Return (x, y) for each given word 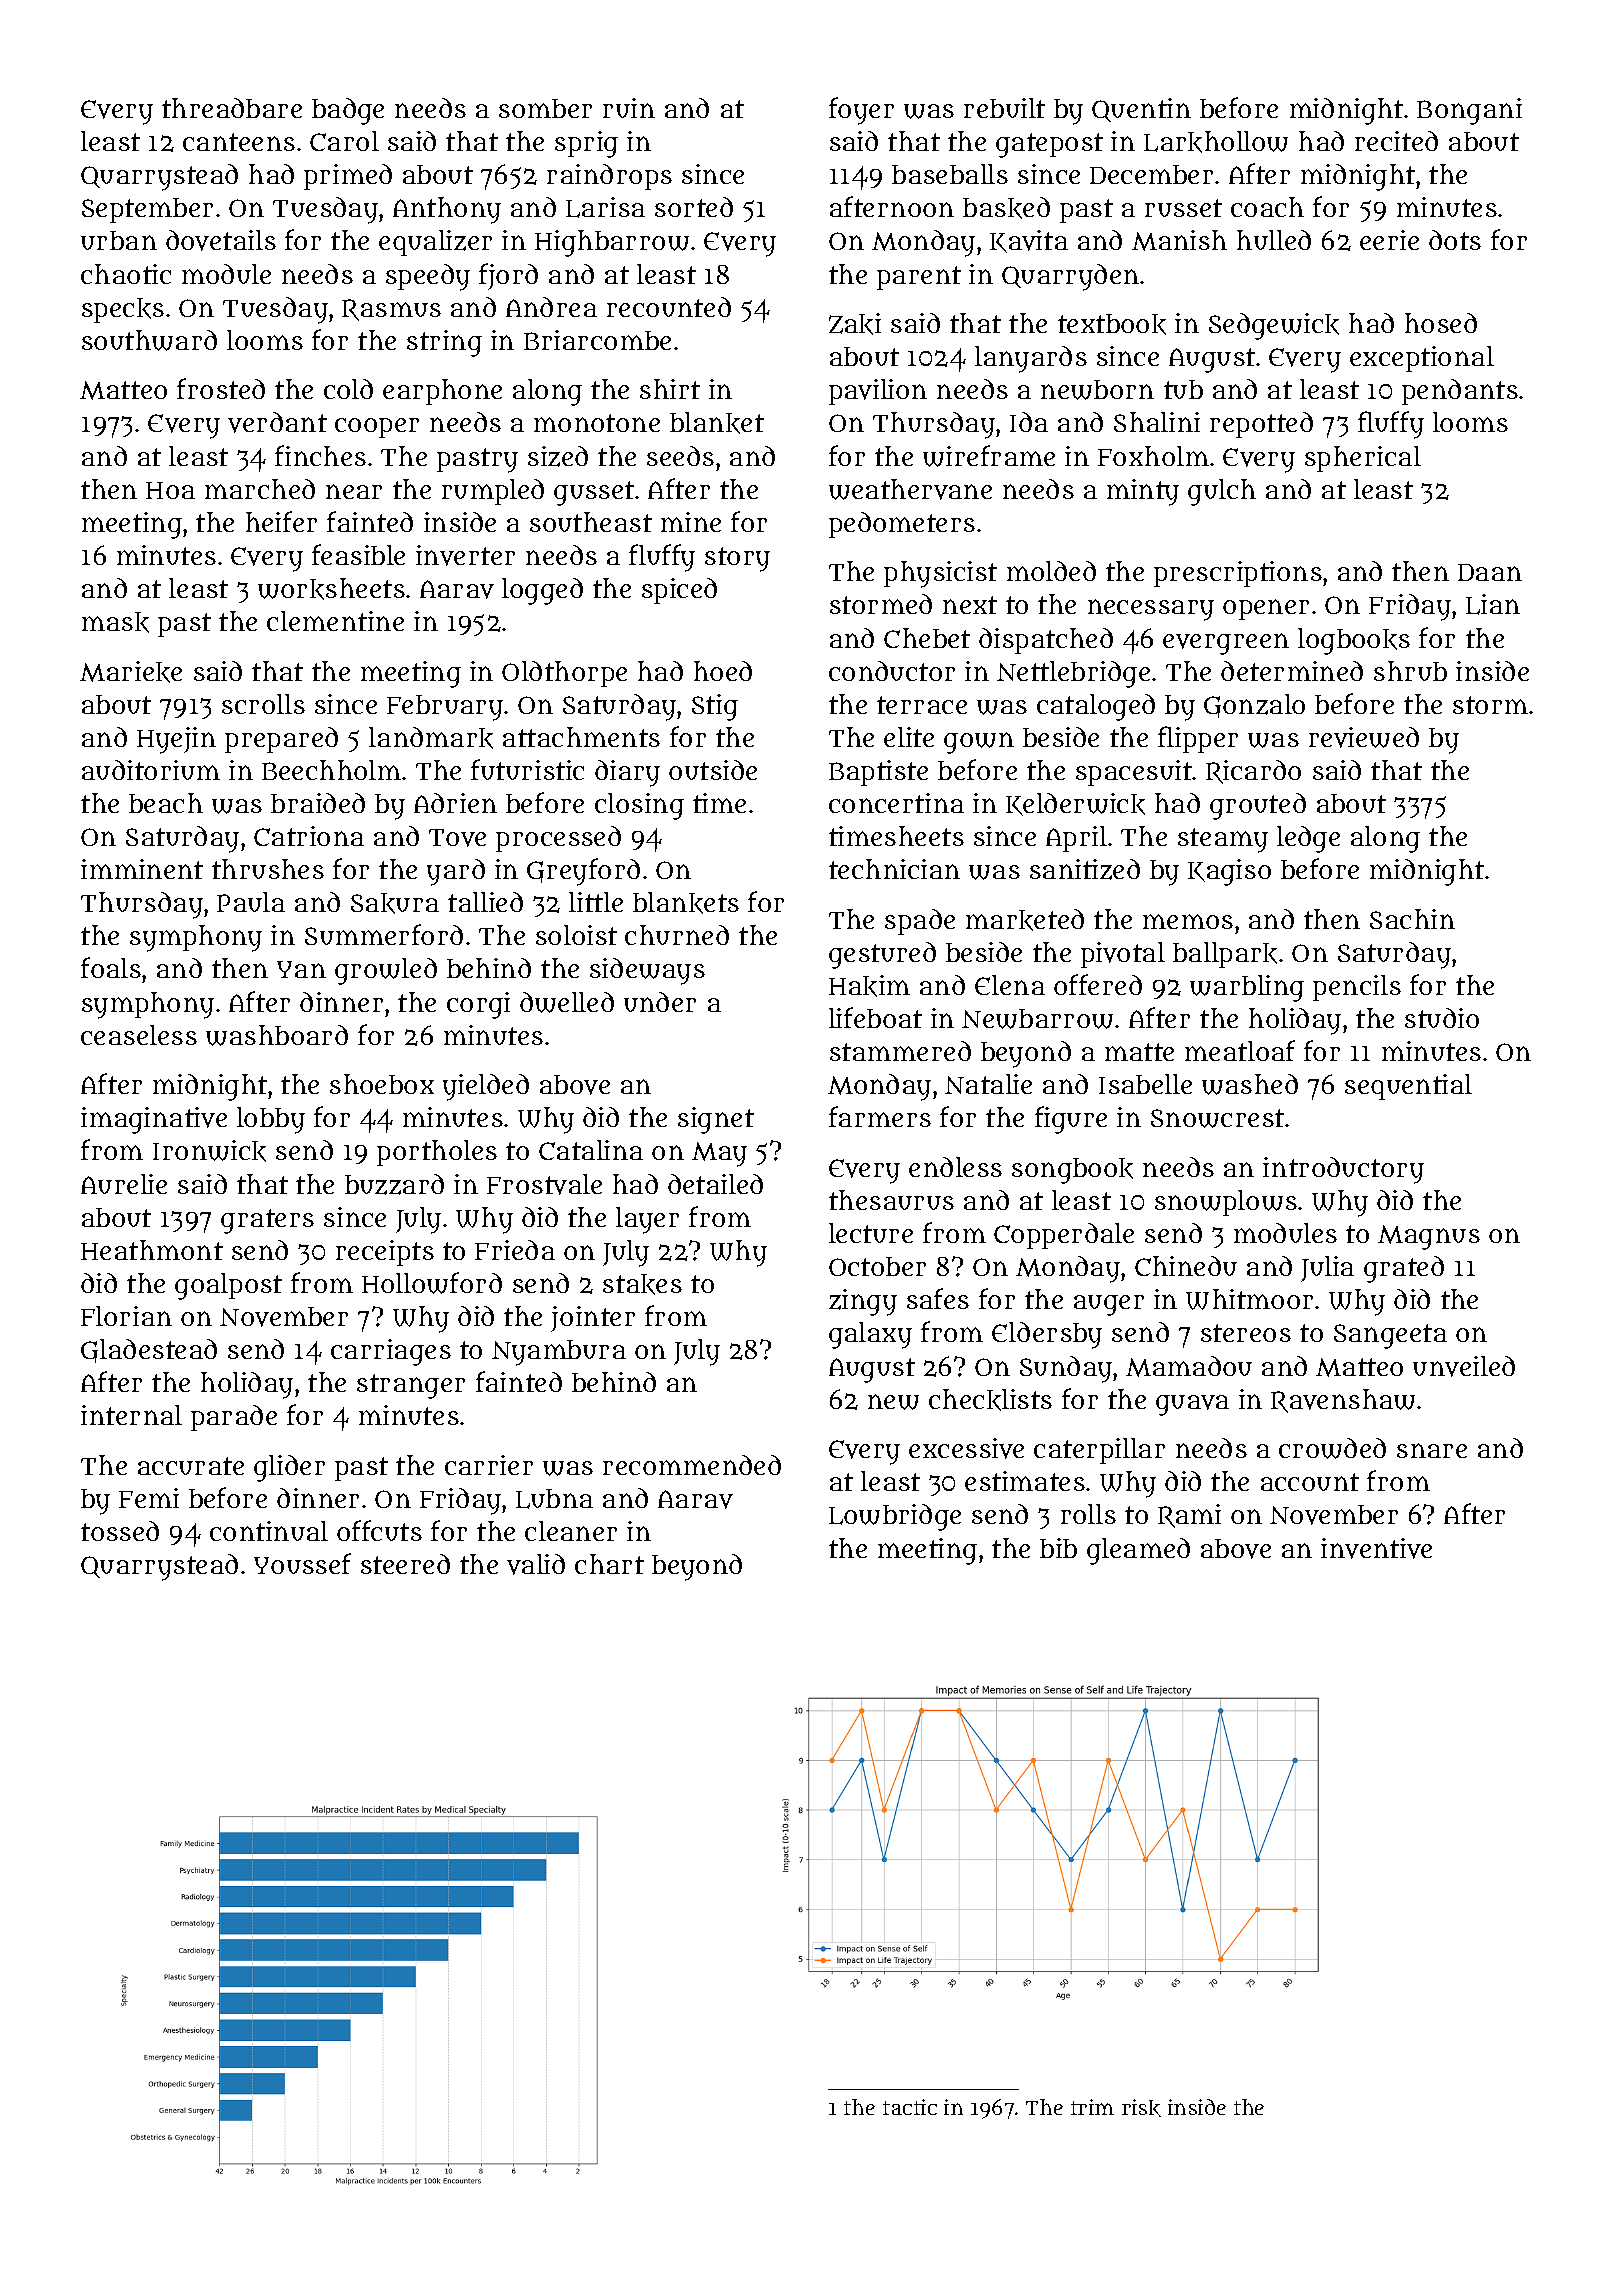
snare (1432, 1450)
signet (716, 1120)
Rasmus (391, 310)
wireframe (989, 456)
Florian (126, 1316)
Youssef (302, 1563)
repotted (1261, 425)
